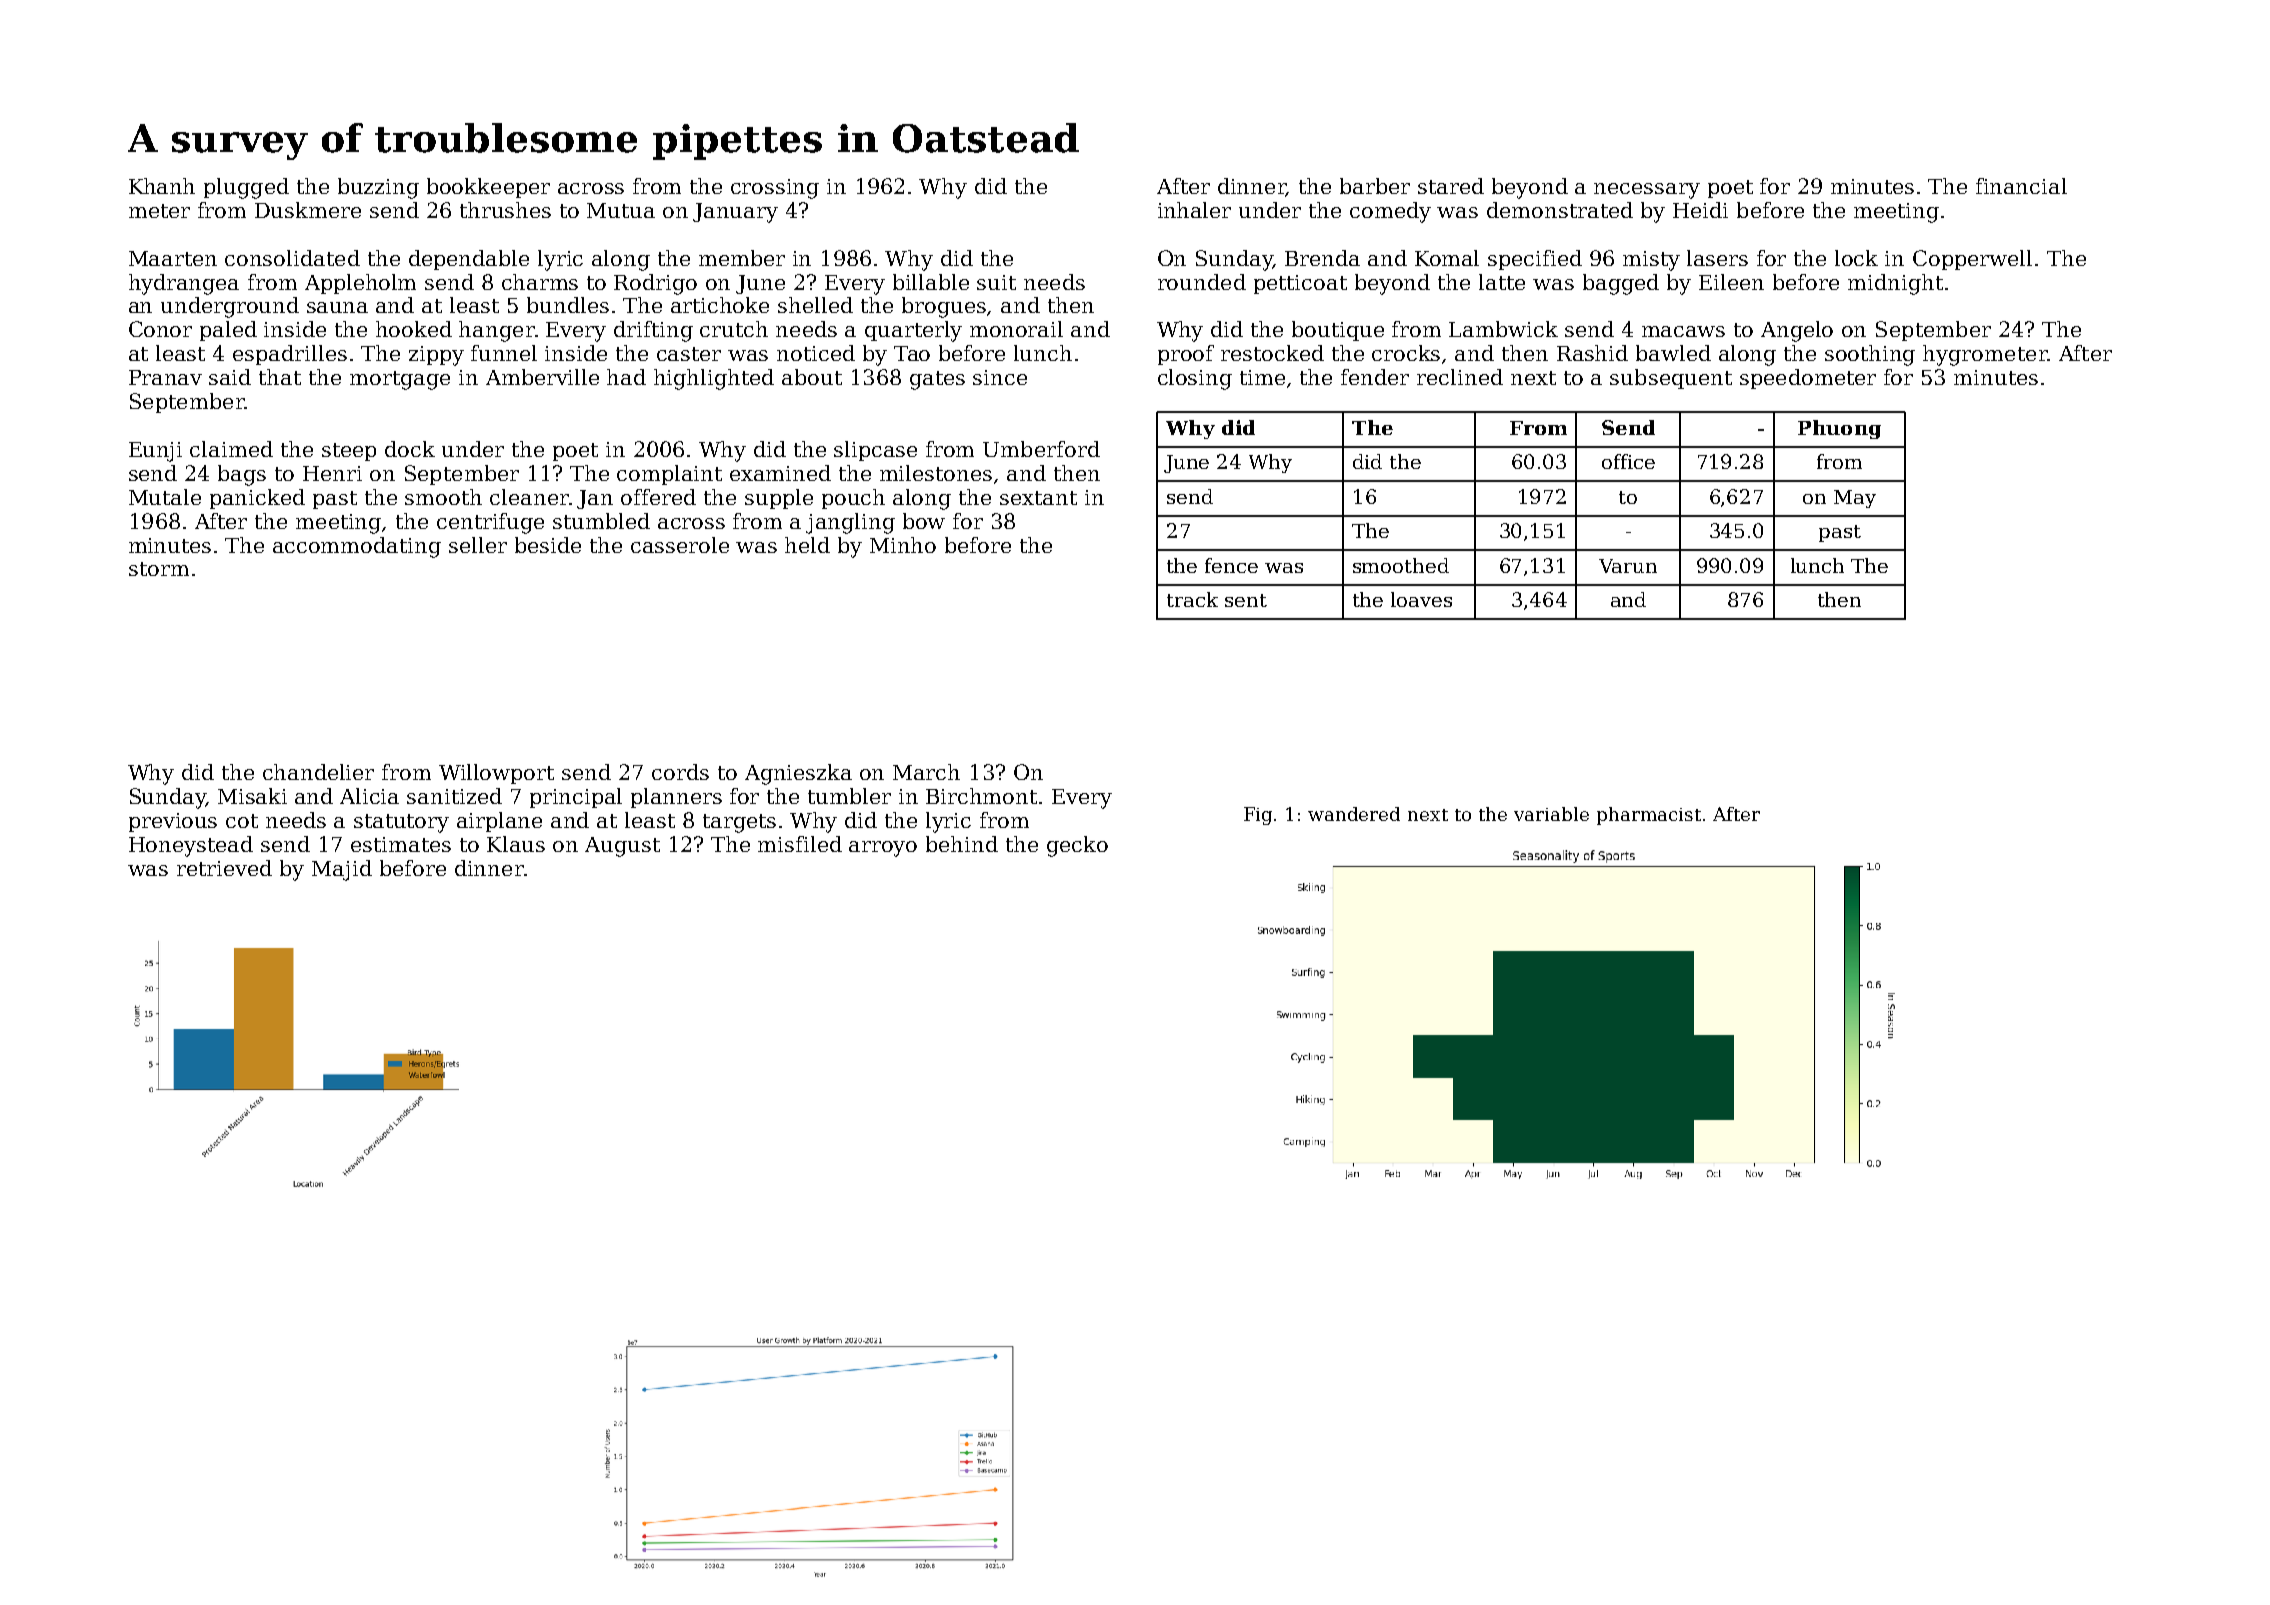 The image size is (2270, 1605). What do you see at coordinates (318, 772) in the screenshot?
I see `chandelier` at bounding box center [318, 772].
